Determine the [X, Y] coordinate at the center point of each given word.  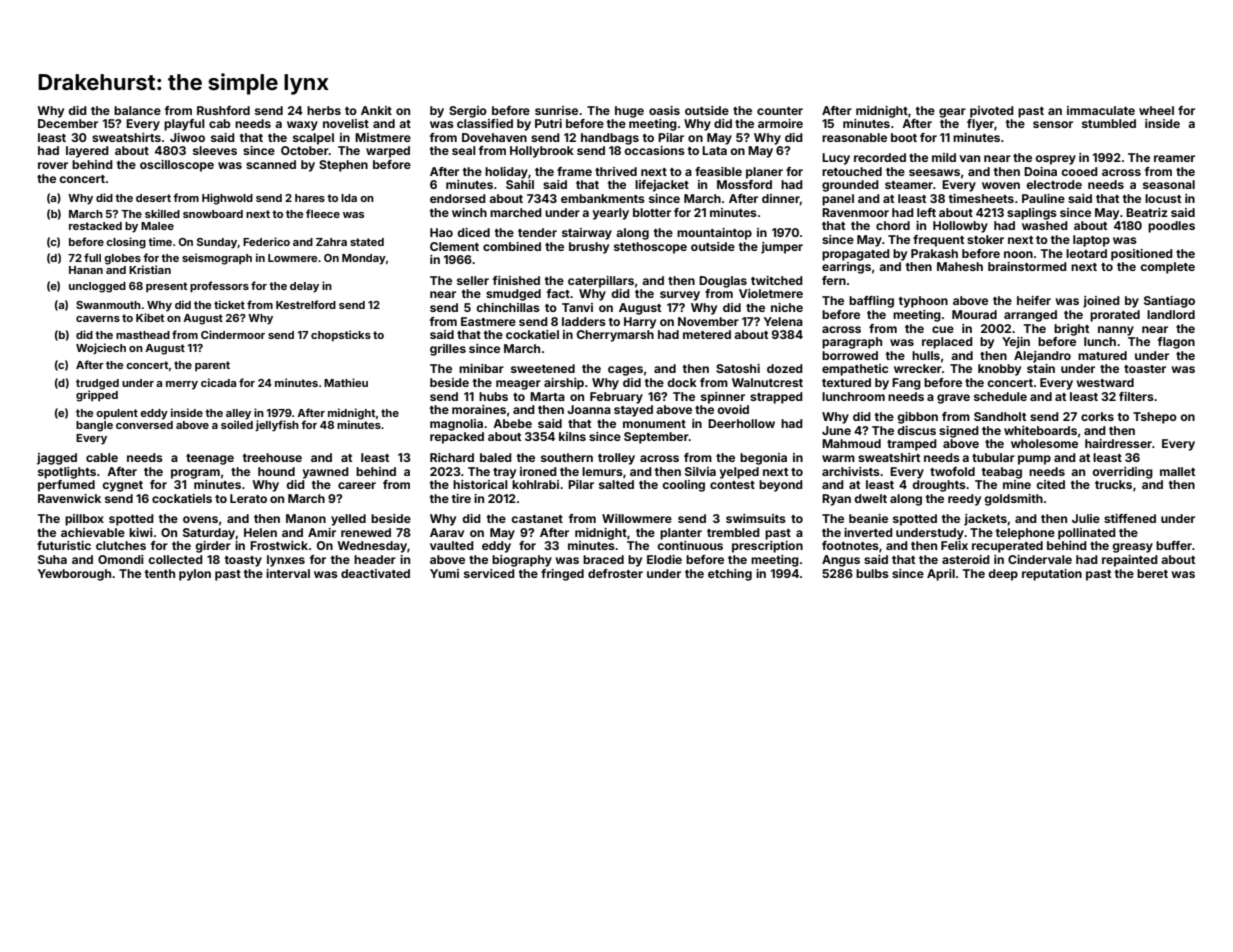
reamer [1174, 158]
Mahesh [960, 266]
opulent [117, 414]
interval [288, 573]
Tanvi [577, 307]
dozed [785, 368]
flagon [1176, 343]
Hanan [86, 270]
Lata [714, 150]
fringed [562, 575]
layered [87, 152]
